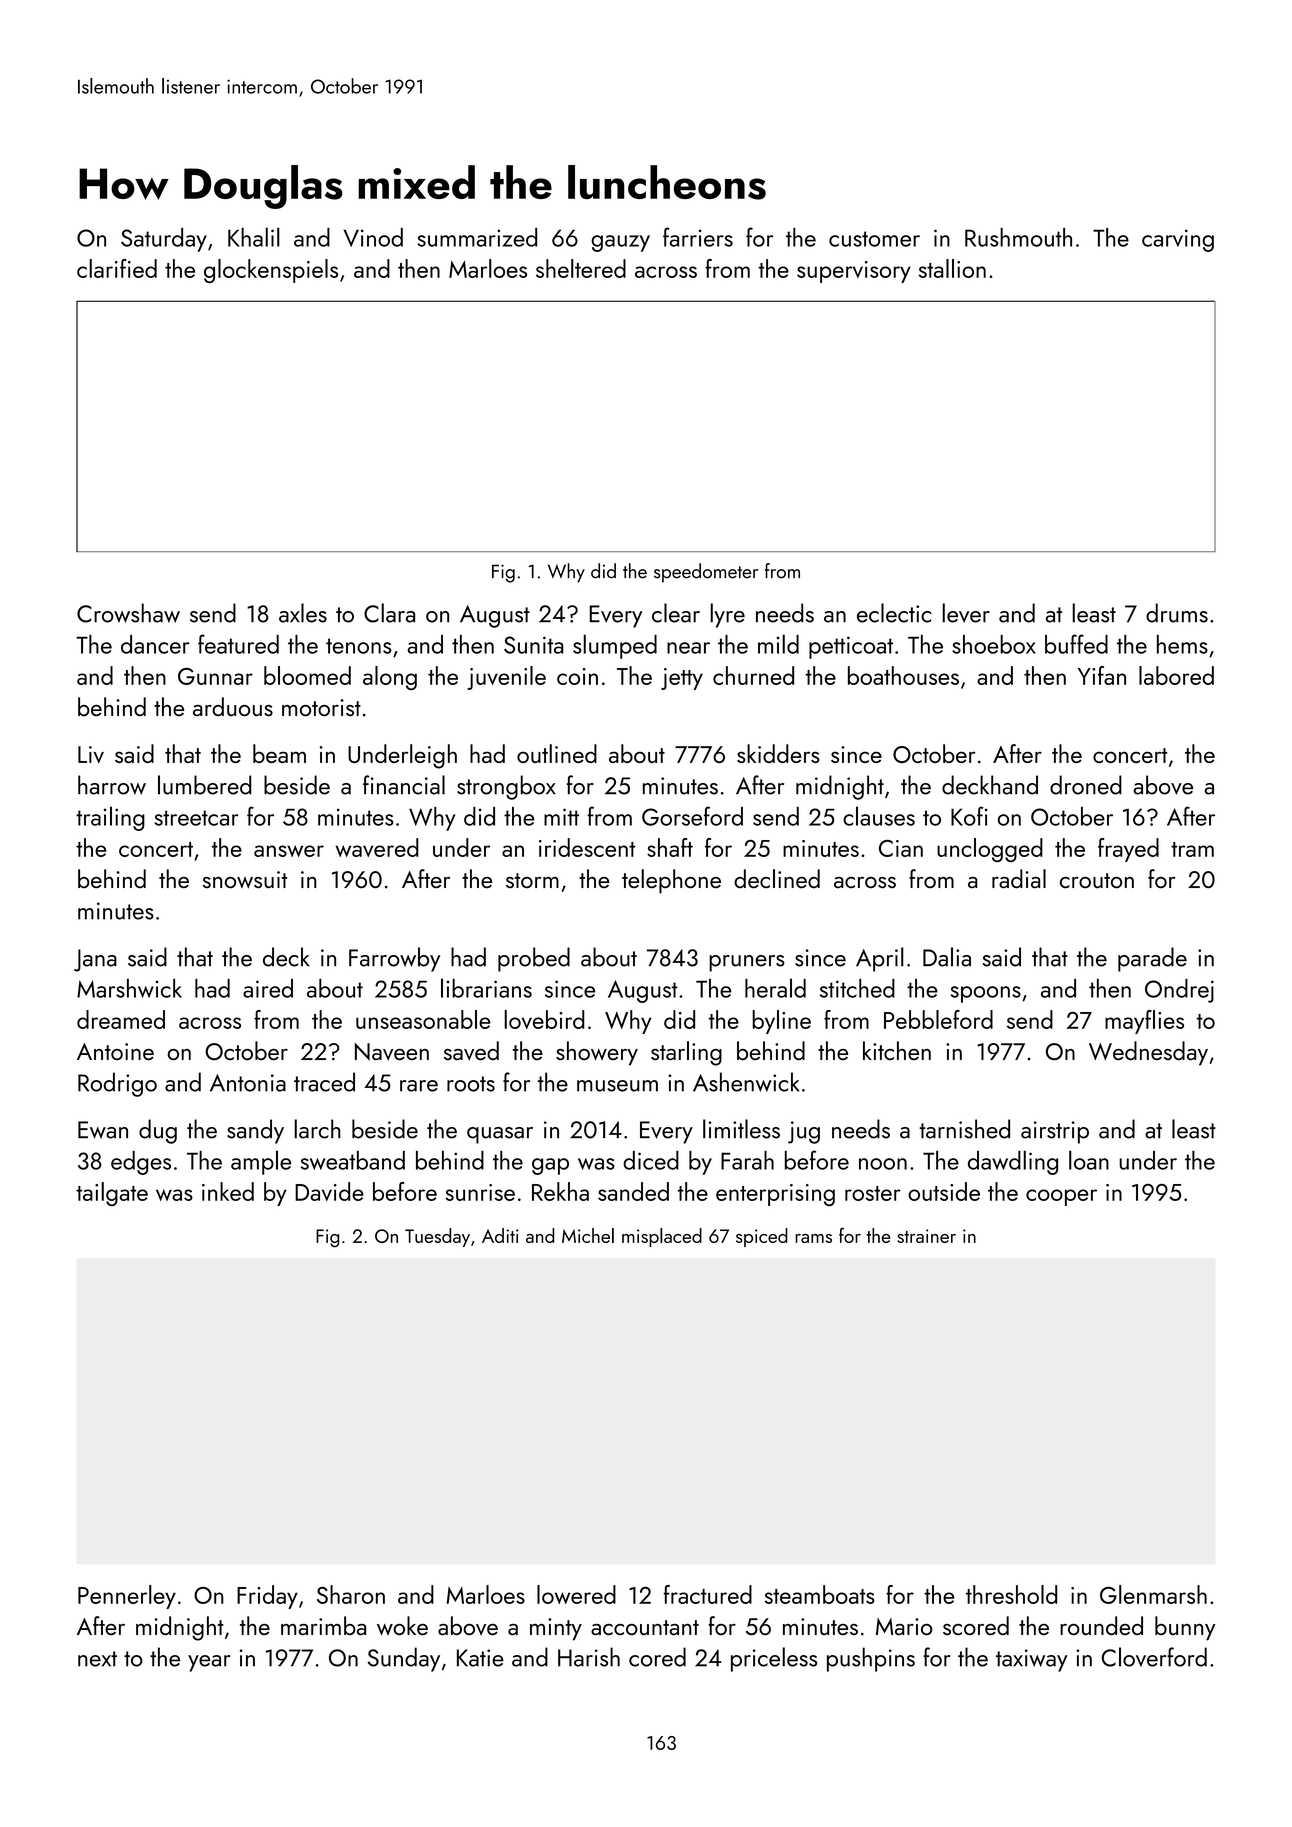  What do you see at coordinates (615, 646) in the page?
I see `slumped` at bounding box center [615, 646].
